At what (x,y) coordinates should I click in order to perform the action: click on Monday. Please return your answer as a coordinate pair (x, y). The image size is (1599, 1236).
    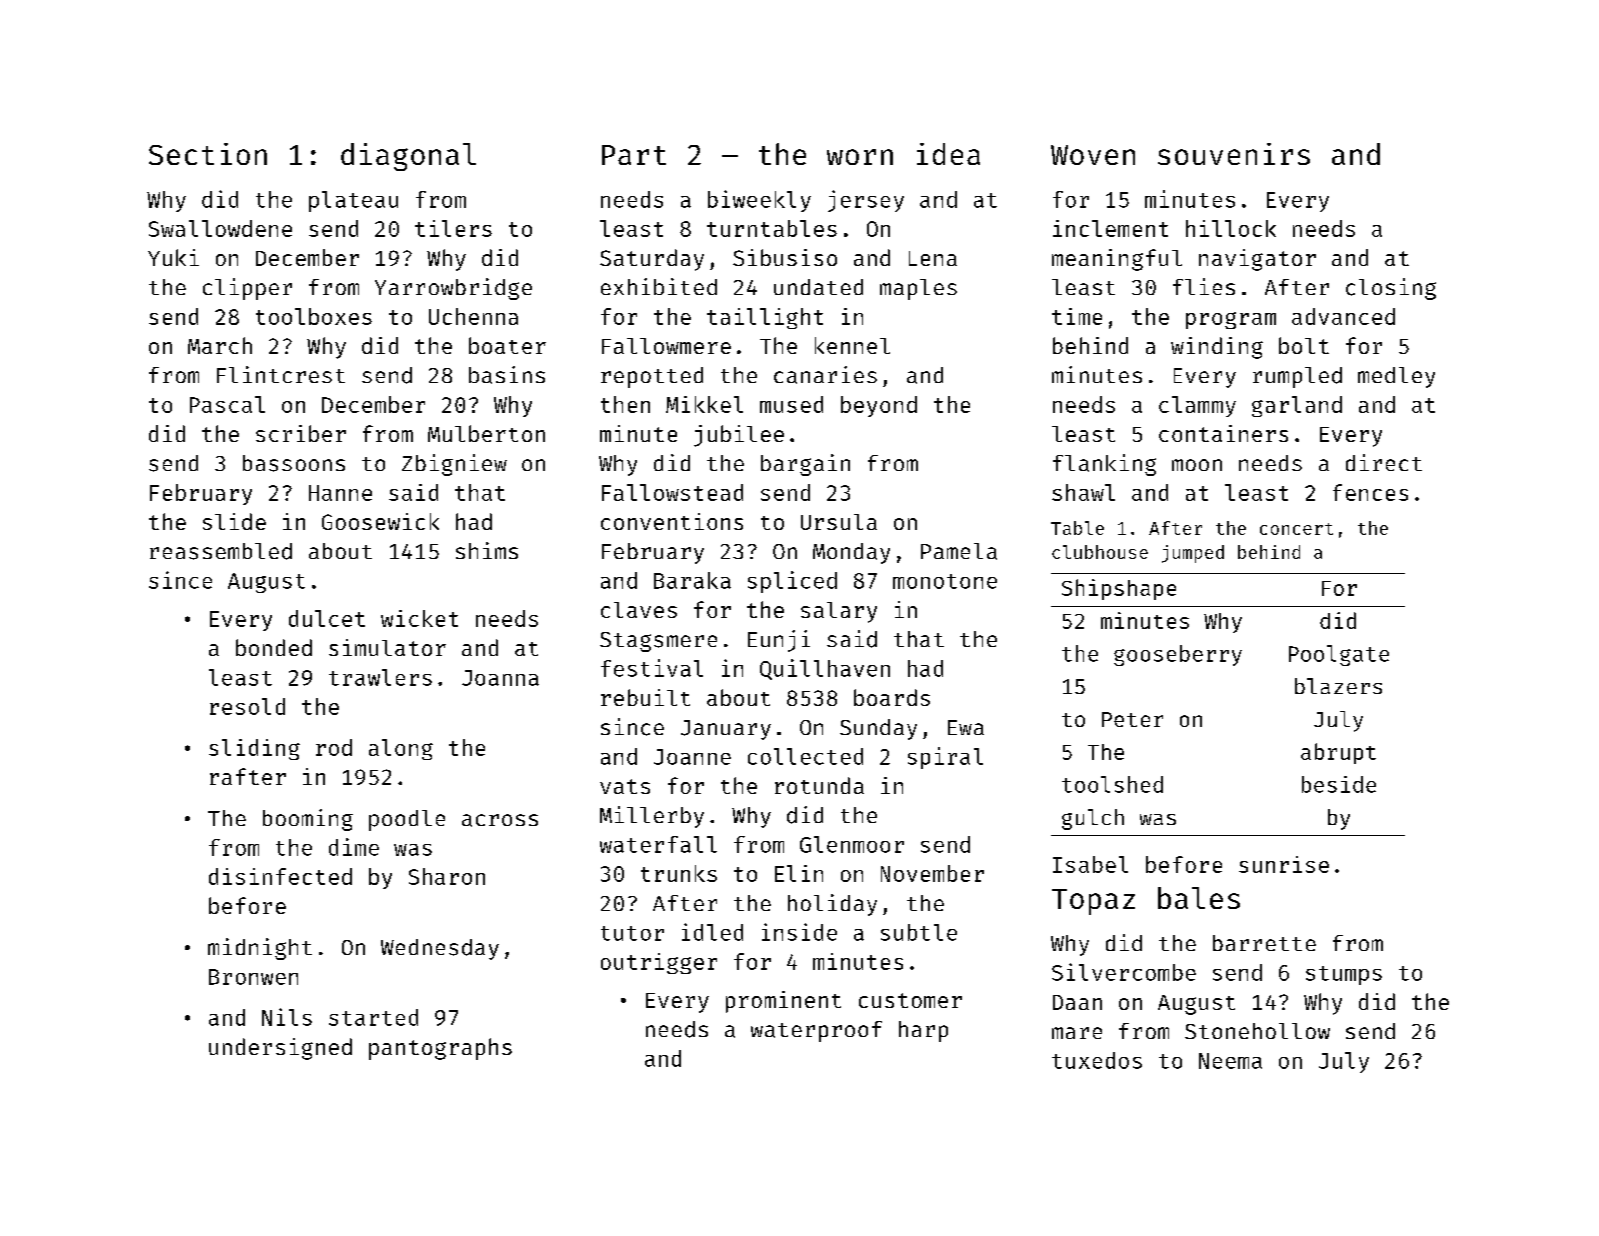
    Looking at the image, I should click on (851, 553).
